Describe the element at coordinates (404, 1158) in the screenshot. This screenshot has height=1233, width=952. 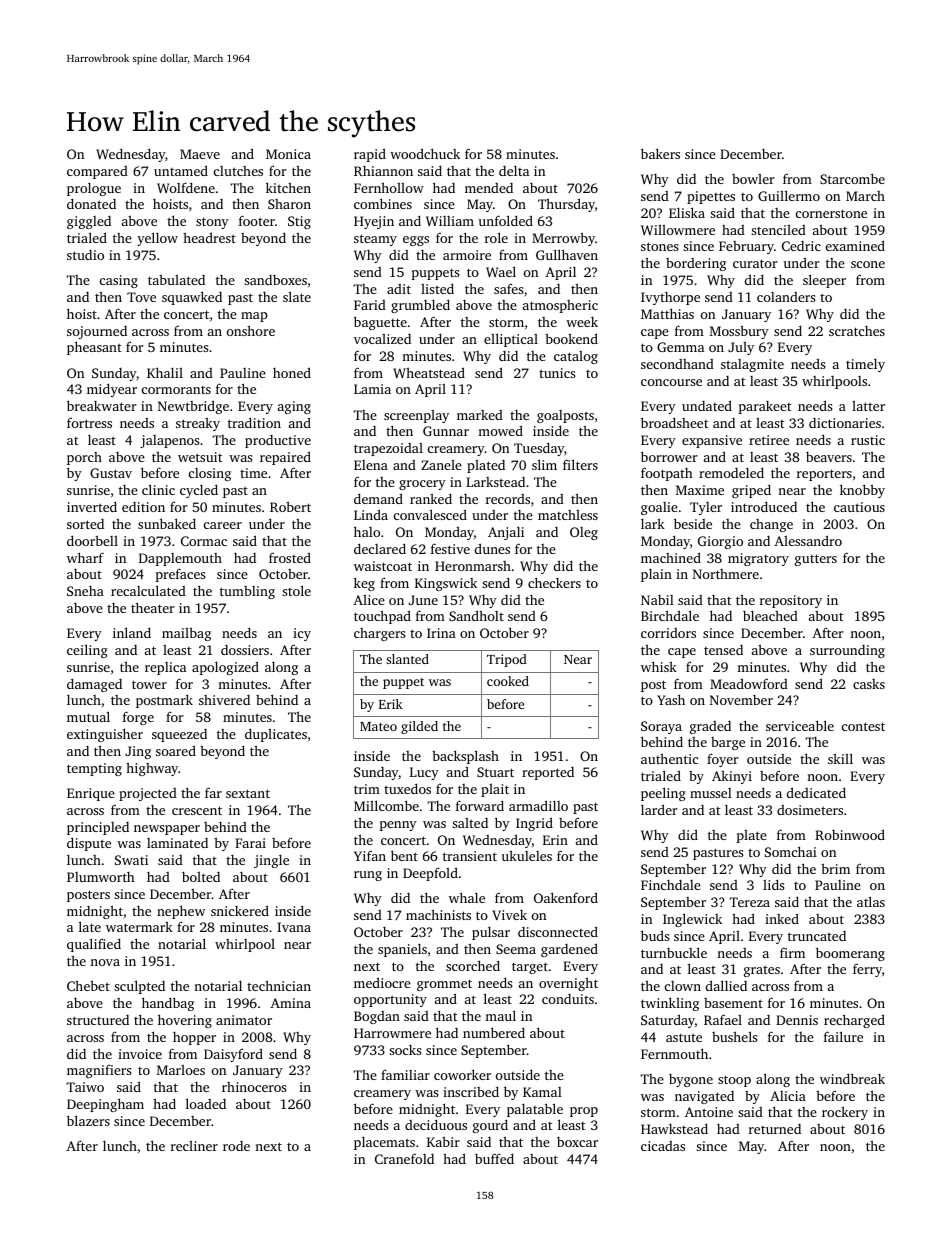
I see `Cranefold` at that location.
